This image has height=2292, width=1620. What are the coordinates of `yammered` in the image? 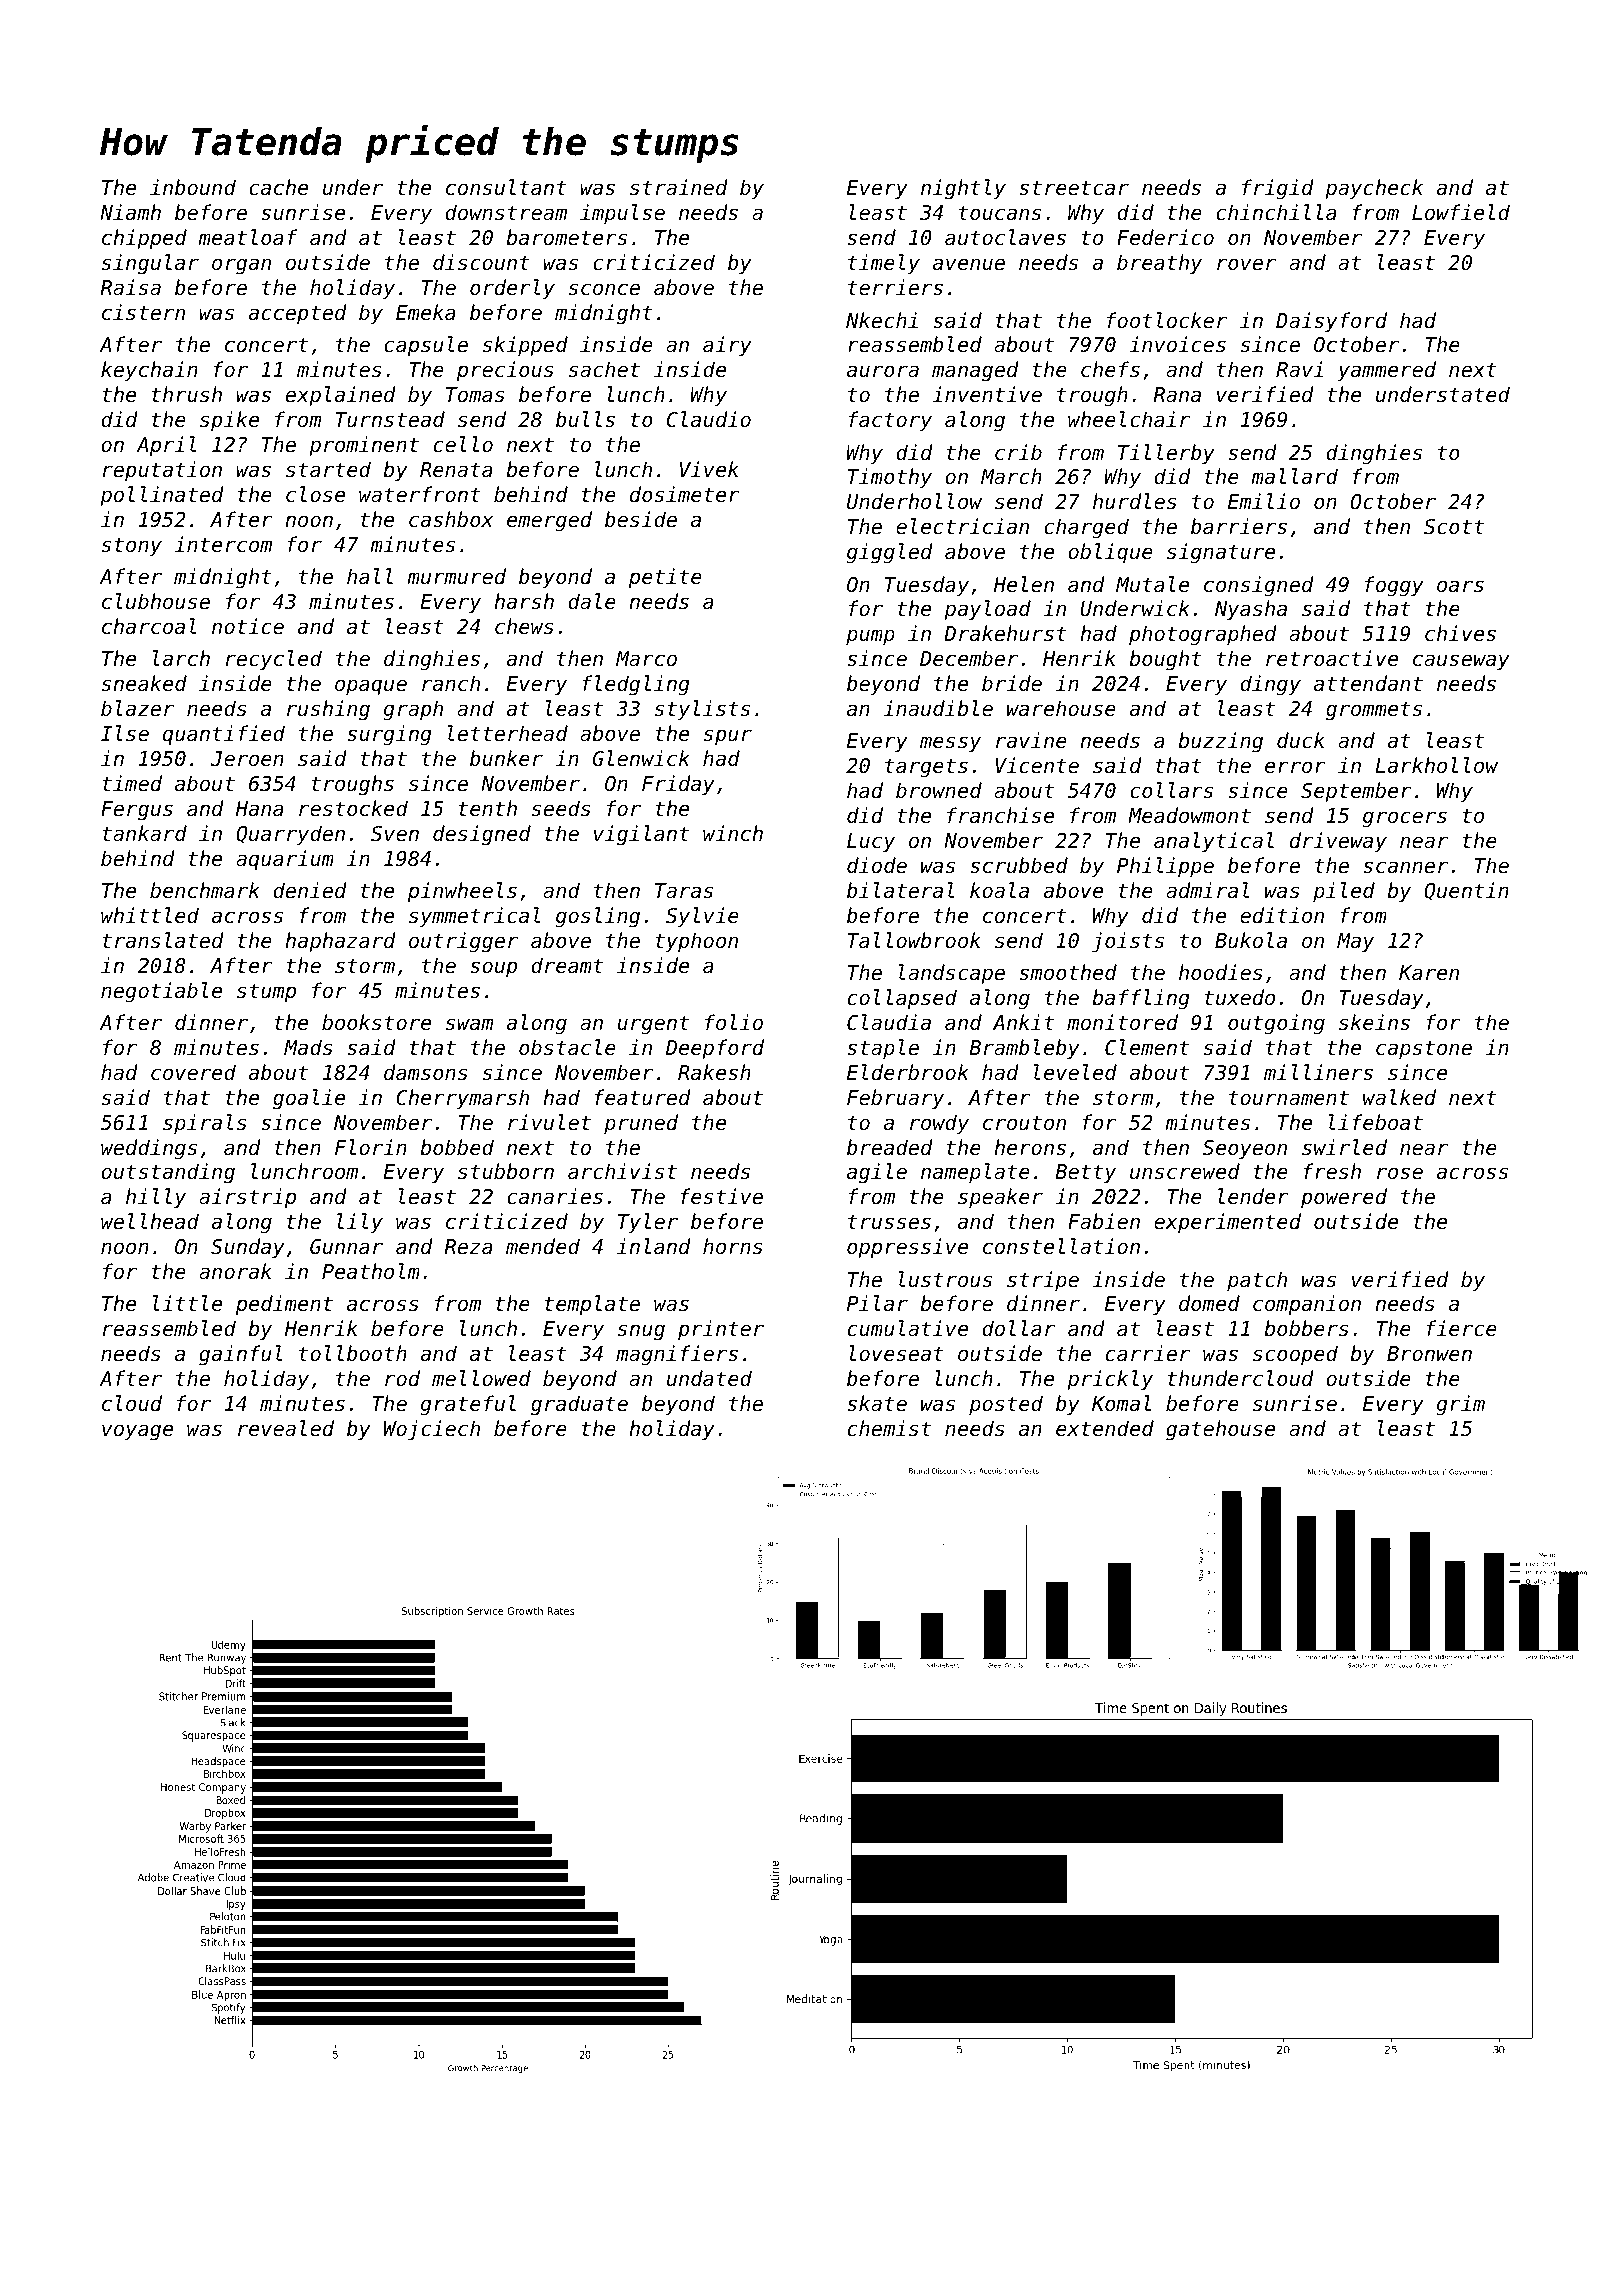 It's located at (1386, 371).
